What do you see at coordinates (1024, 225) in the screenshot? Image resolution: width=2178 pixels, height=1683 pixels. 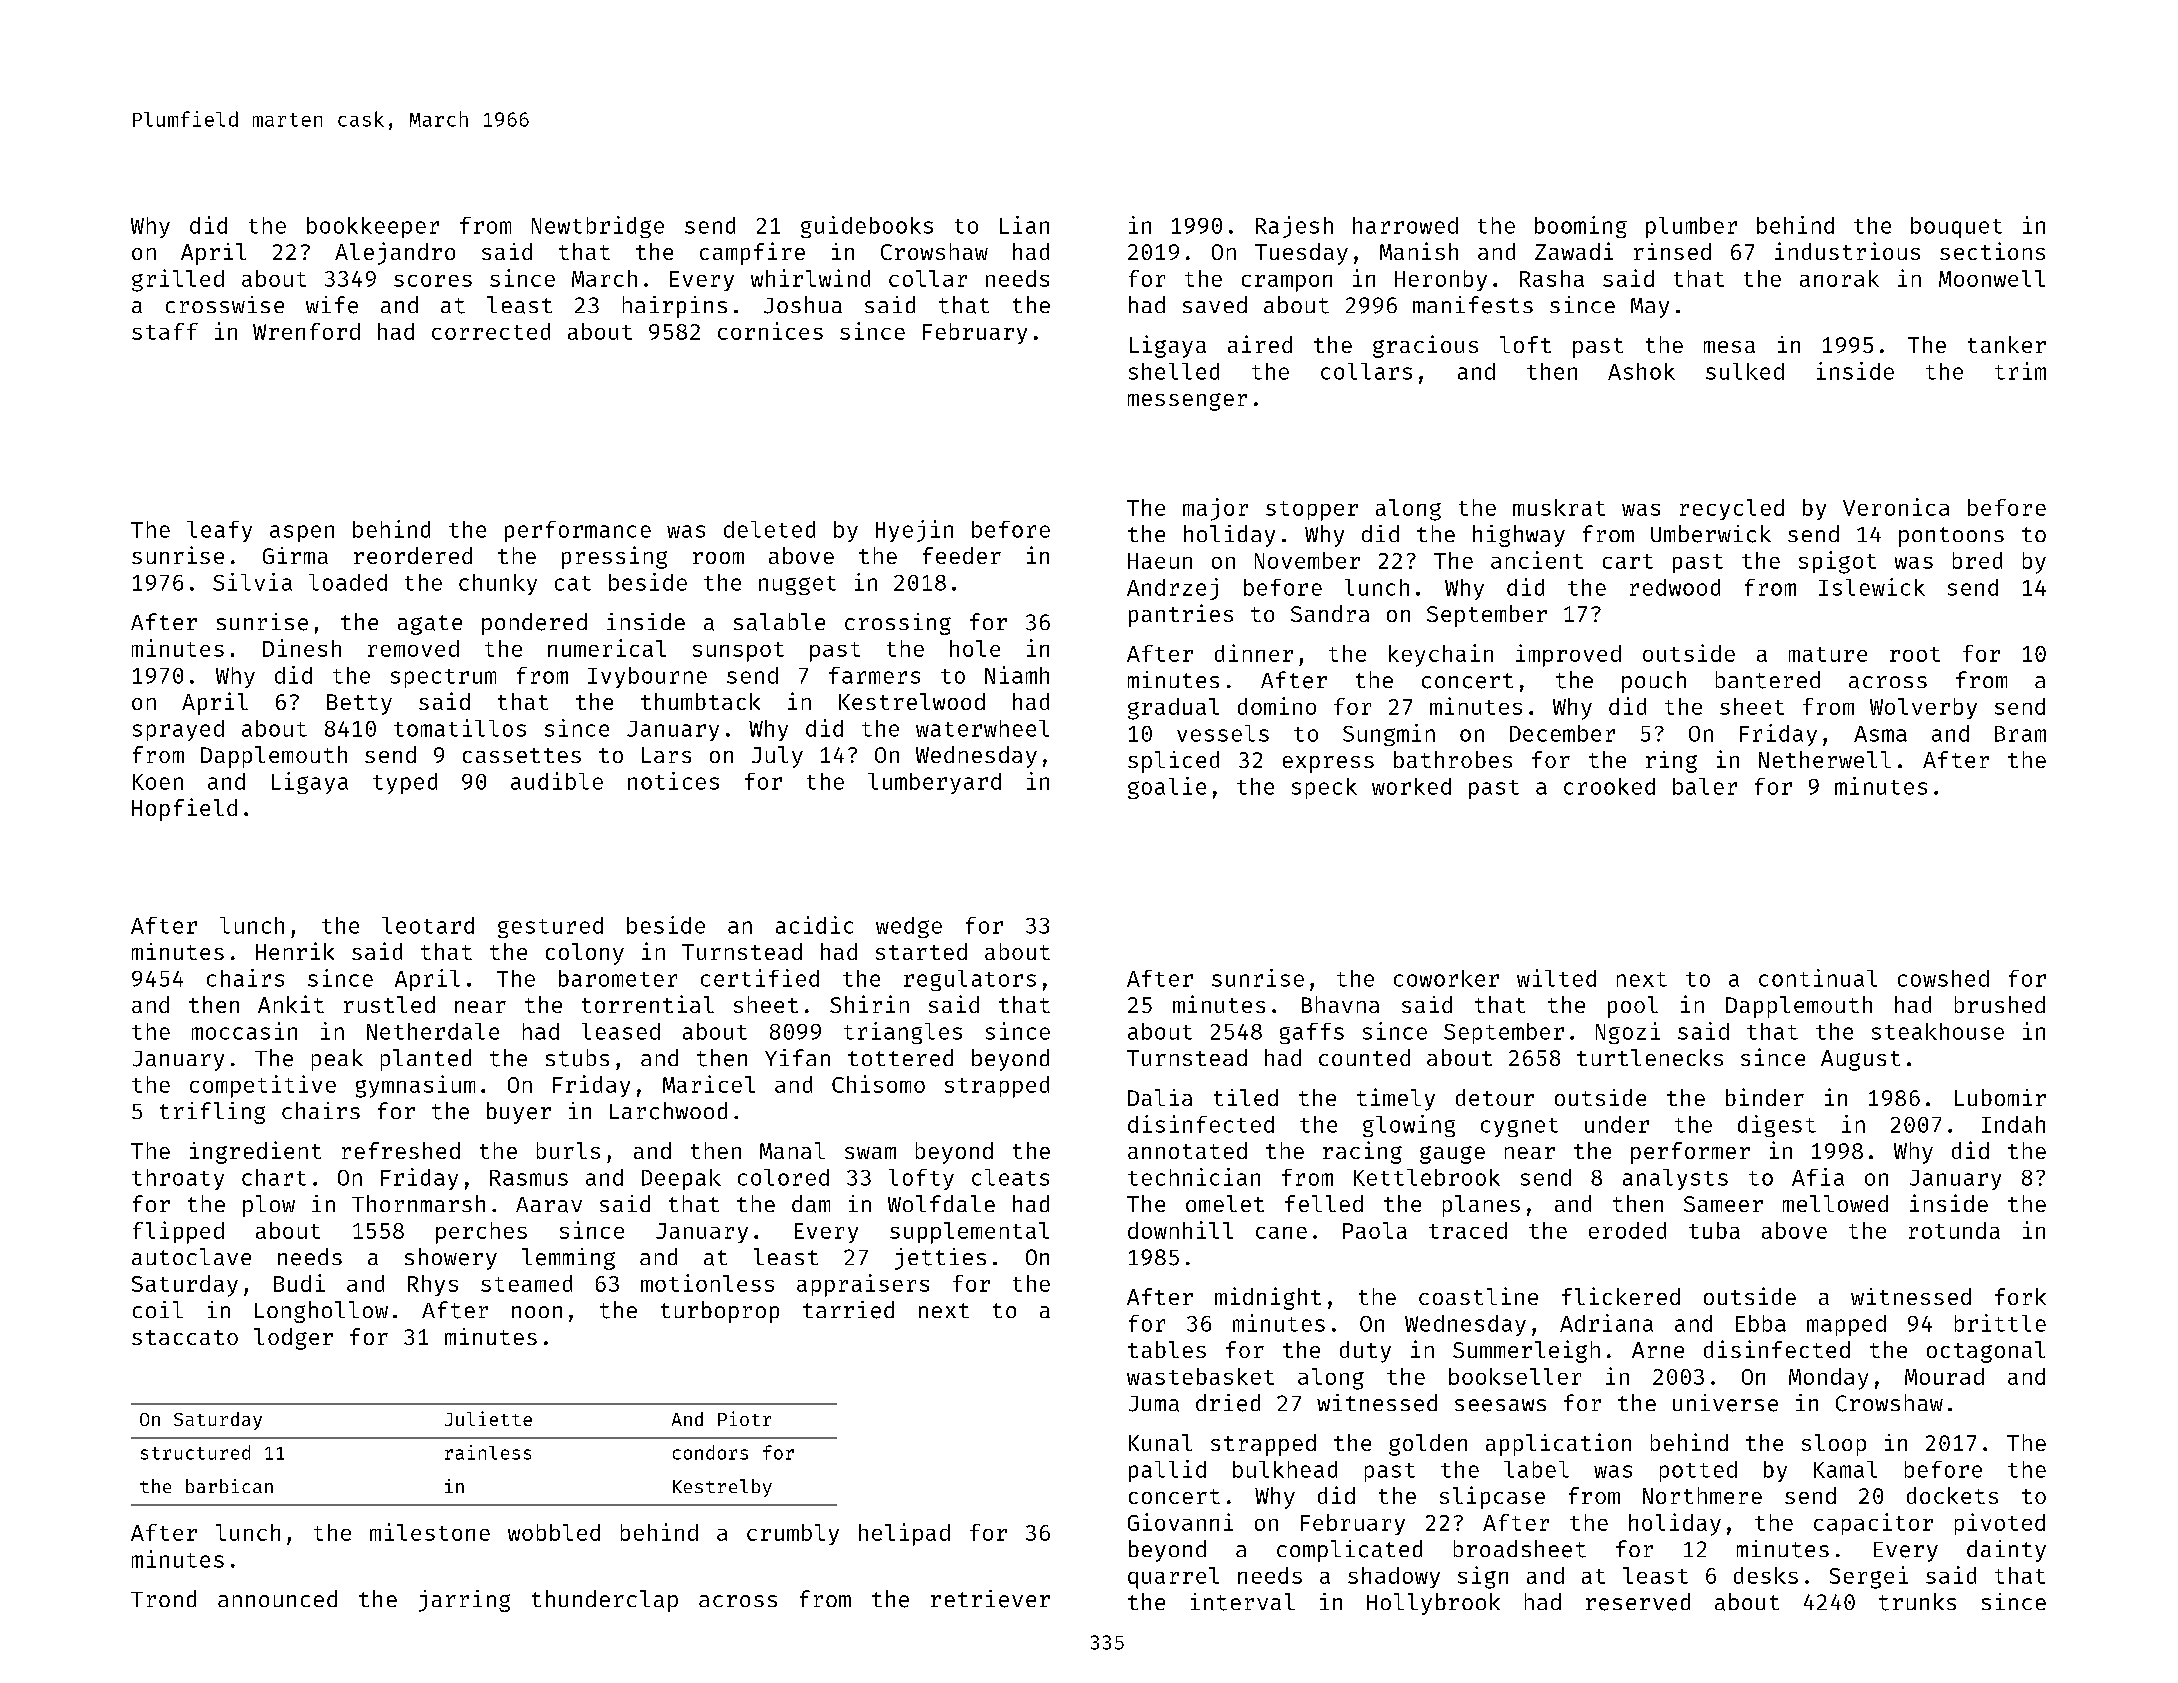 I see `Lian` at bounding box center [1024, 225].
